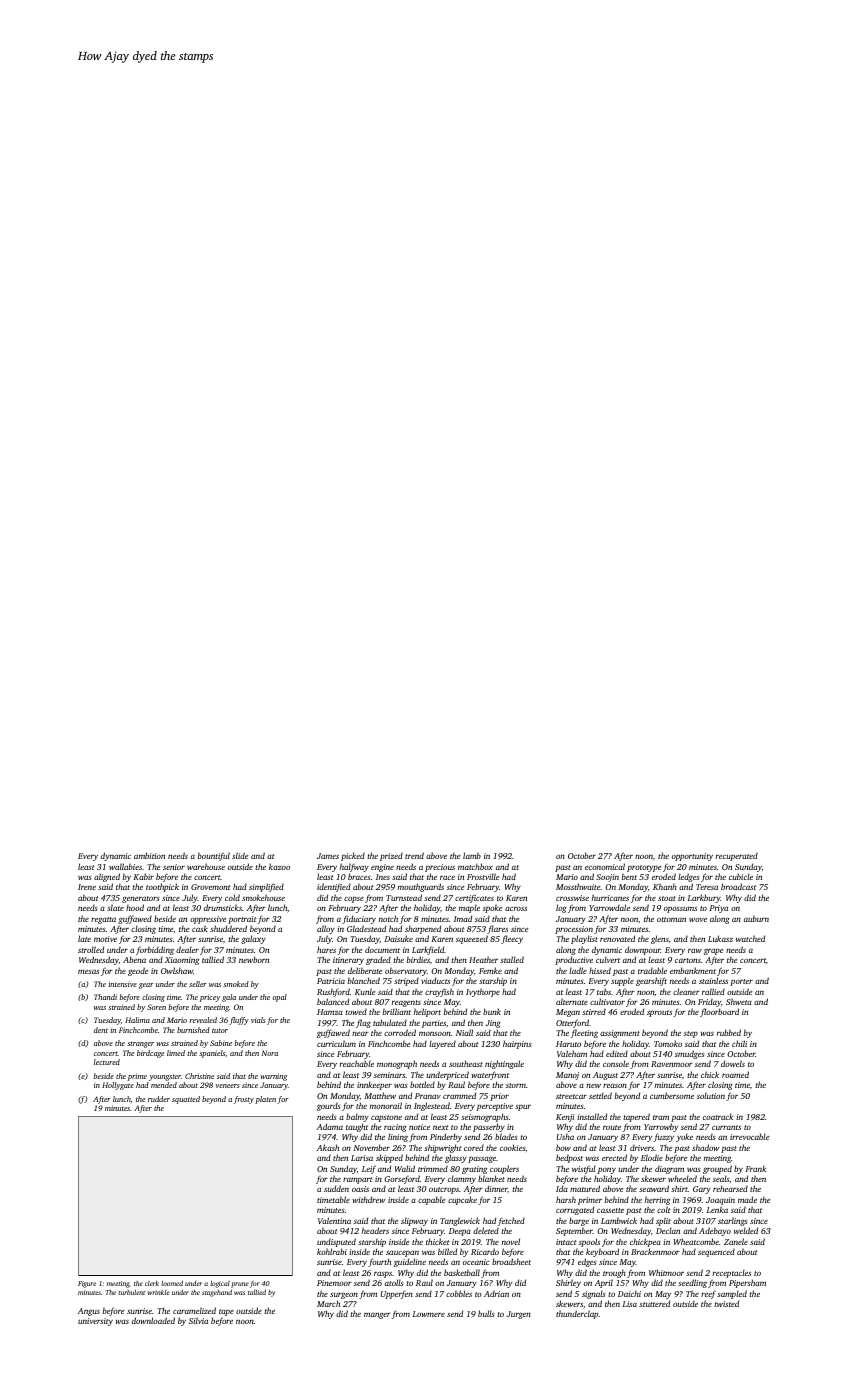 Image resolution: width=849 pixels, height=1400 pixels. What do you see at coordinates (485, 1251) in the screenshot?
I see `Ricardo` at bounding box center [485, 1251].
